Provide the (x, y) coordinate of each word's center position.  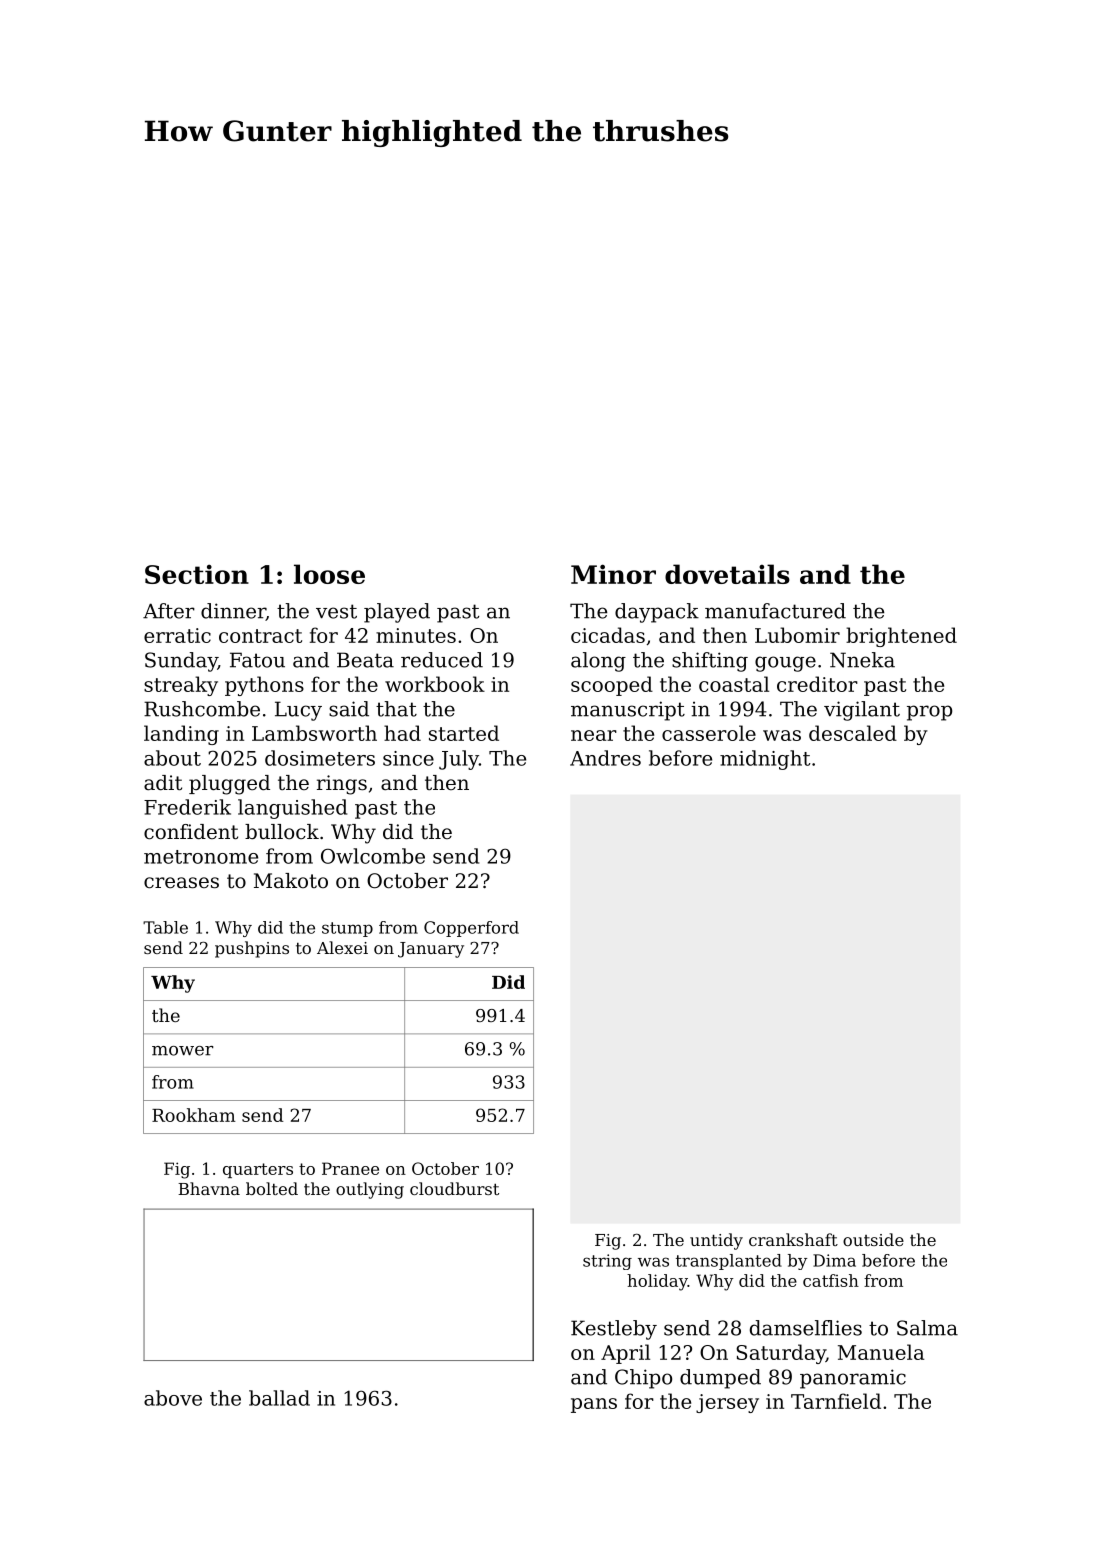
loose (329, 574)
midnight (765, 760)
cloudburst (454, 1188)
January (431, 950)
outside (873, 1239)
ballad (279, 1398)
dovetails (727, 574)
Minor (613, 574)
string (607, 1262)
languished (292, 809)
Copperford (471, 929)
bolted (272, 1188)
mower (182, 1051)
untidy (716, 1241)
